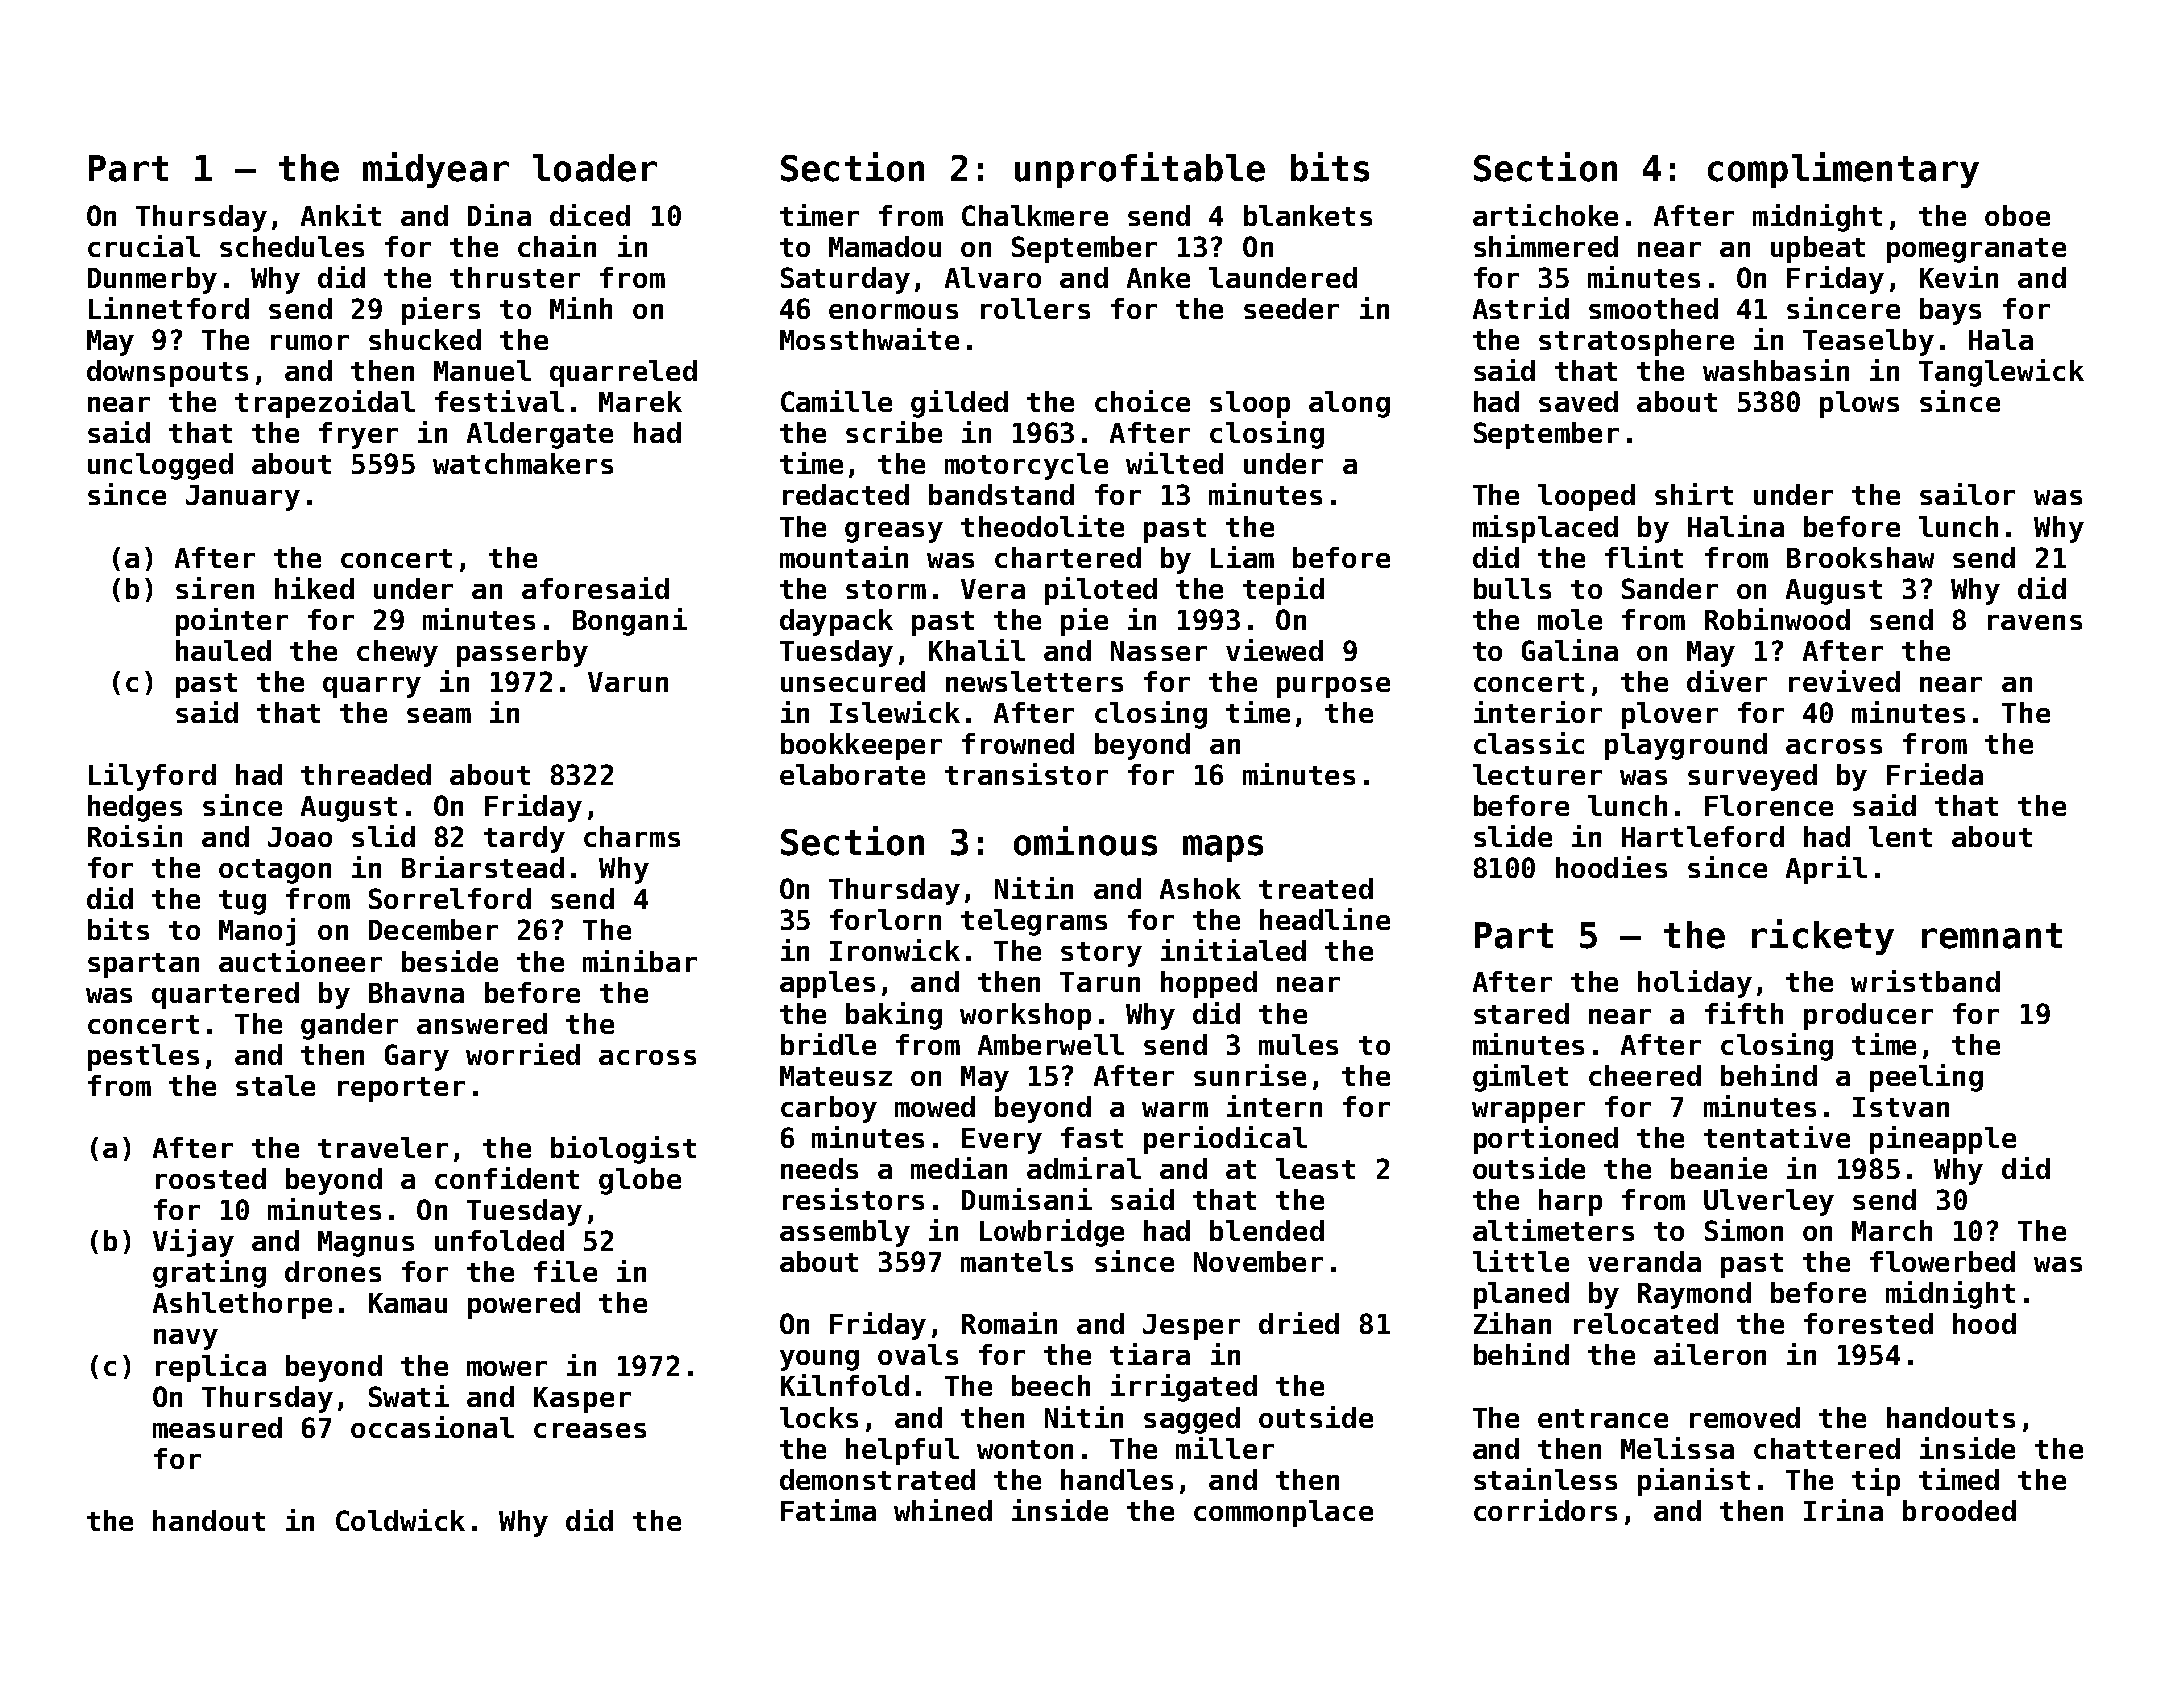 The width and height of the screenshot is (2178, 1683). Describe the element at coordinates (436, 170) in the screenshot. I see `midyear` at that location.
